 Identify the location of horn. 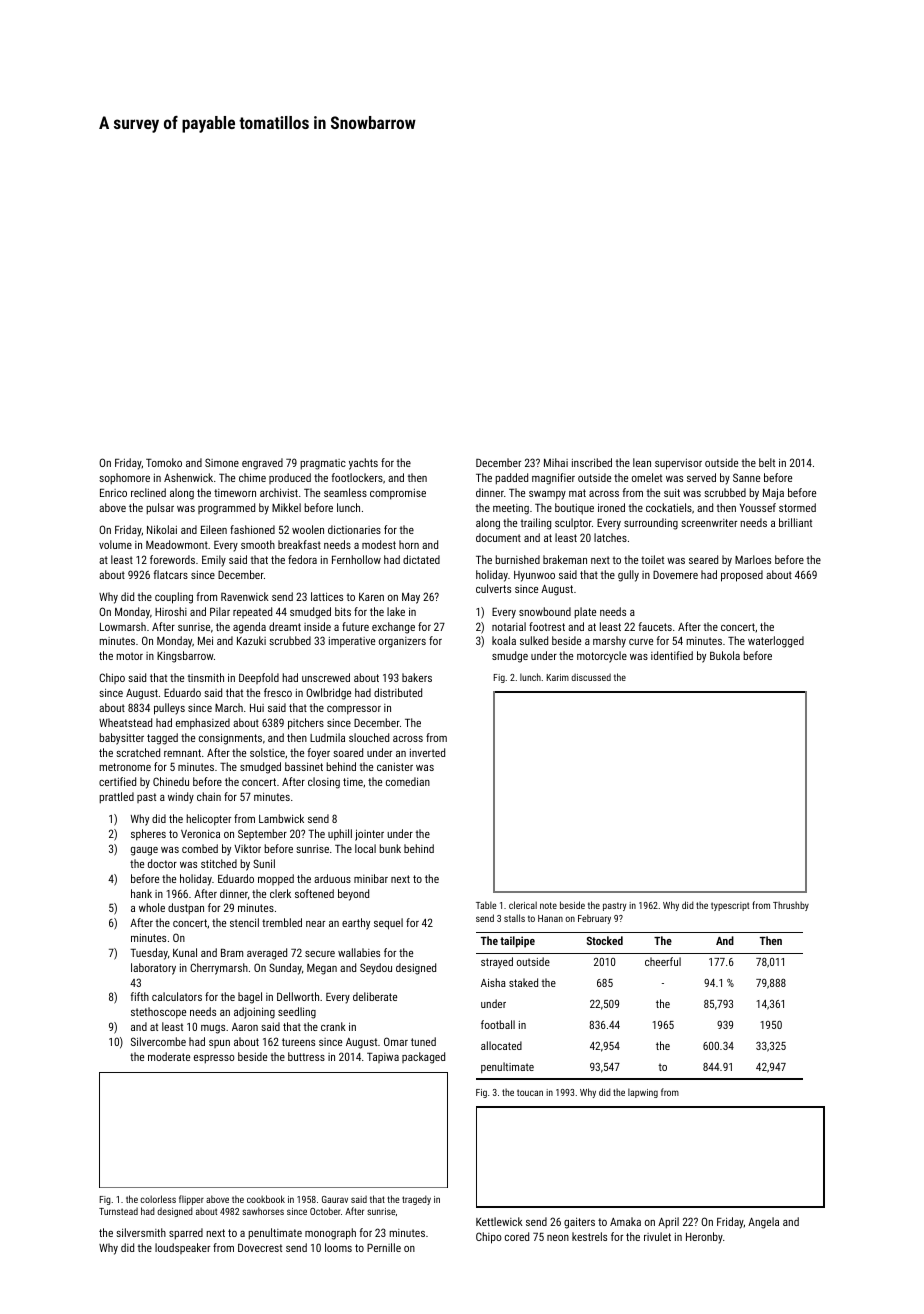
(409, 544).
